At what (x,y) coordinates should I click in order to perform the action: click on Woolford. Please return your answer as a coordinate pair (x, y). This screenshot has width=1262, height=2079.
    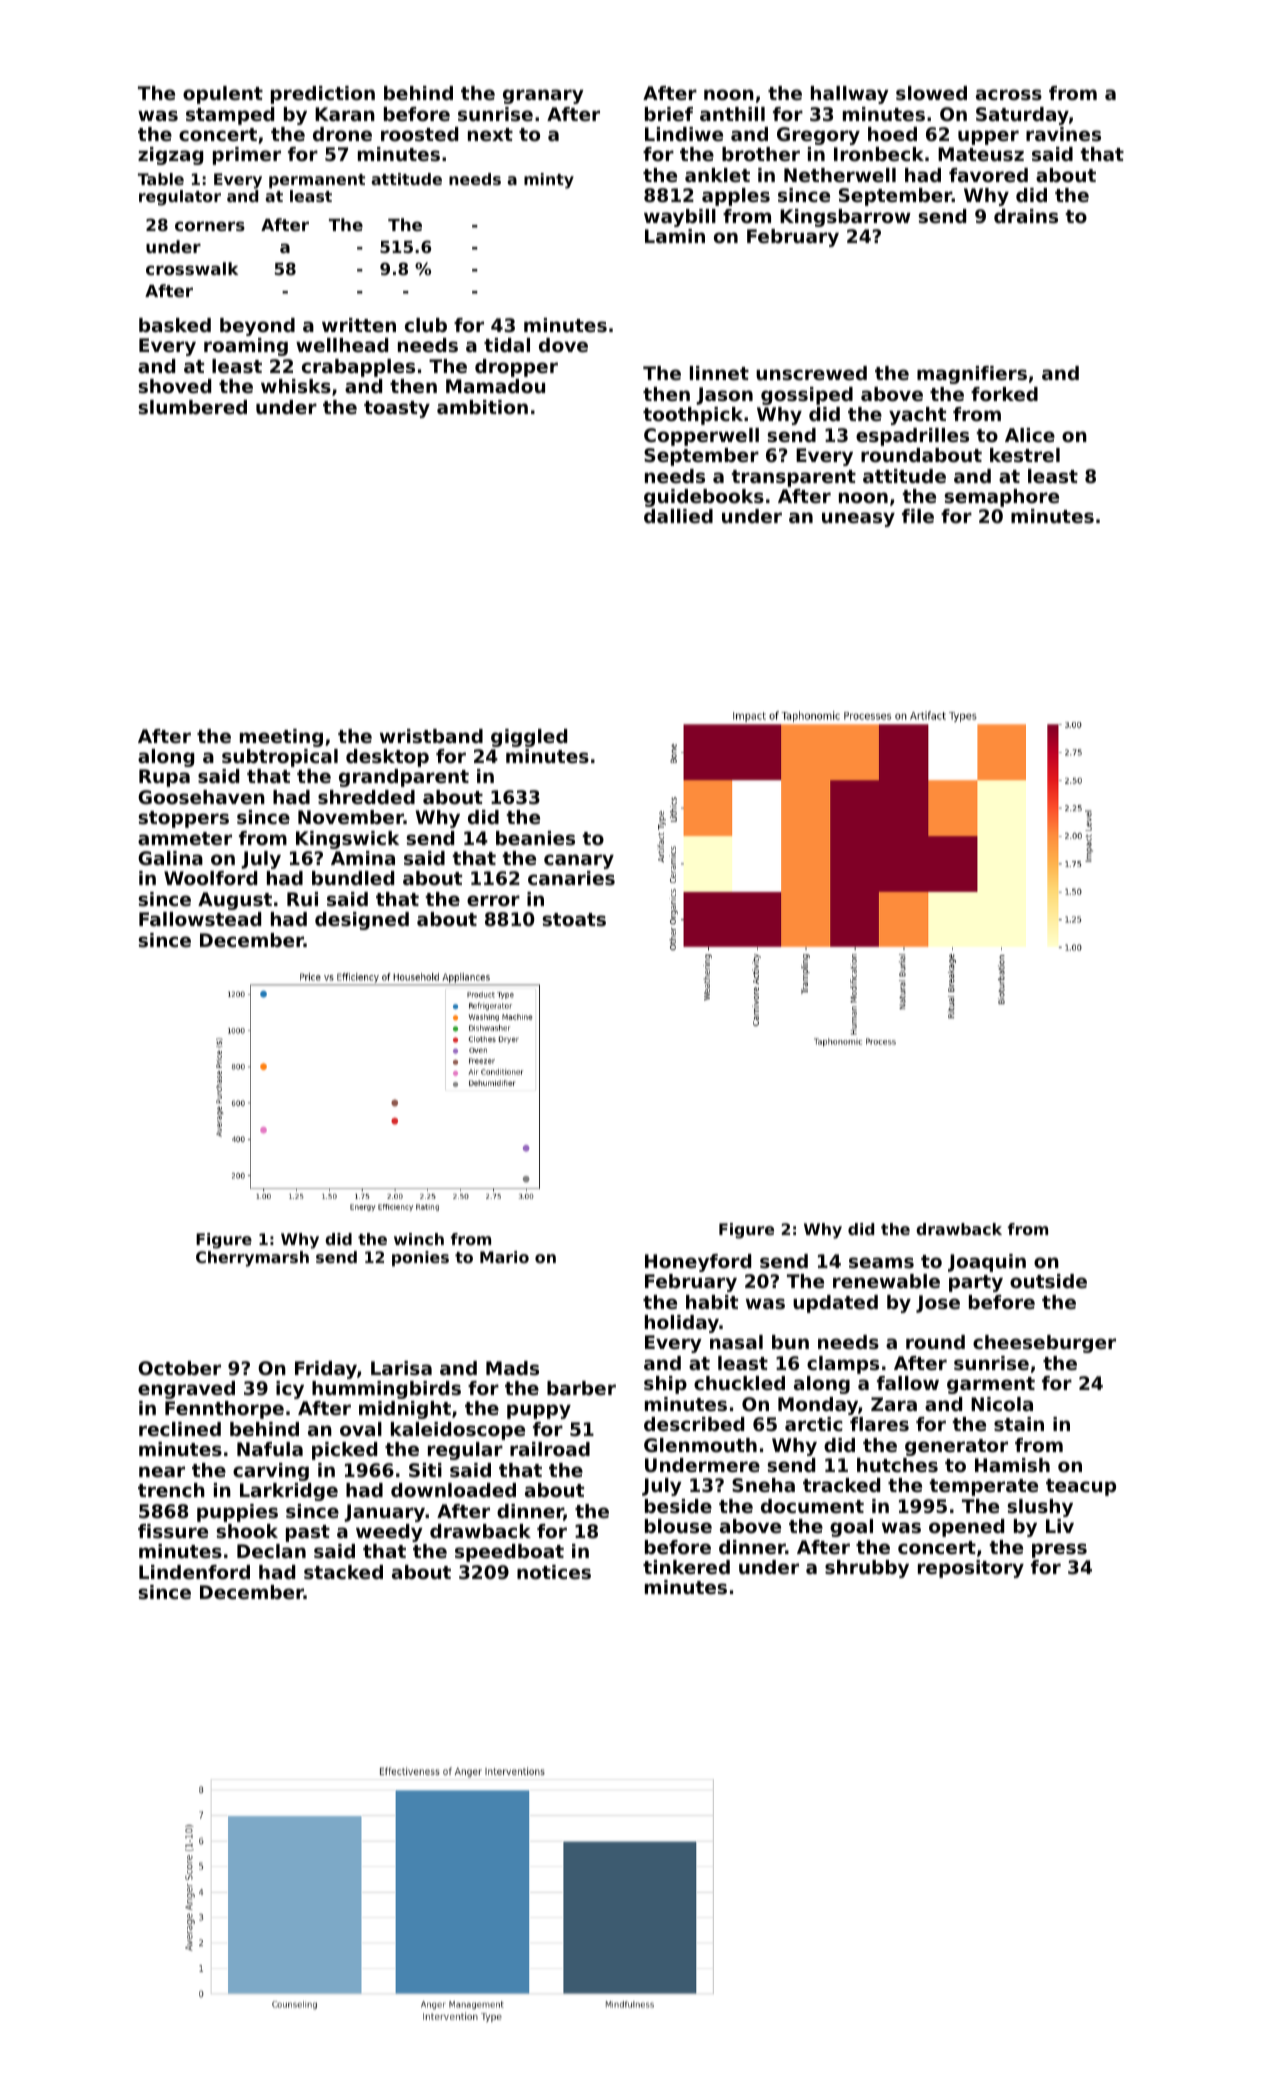
    Looking at the image, I should click on (210, 878).
